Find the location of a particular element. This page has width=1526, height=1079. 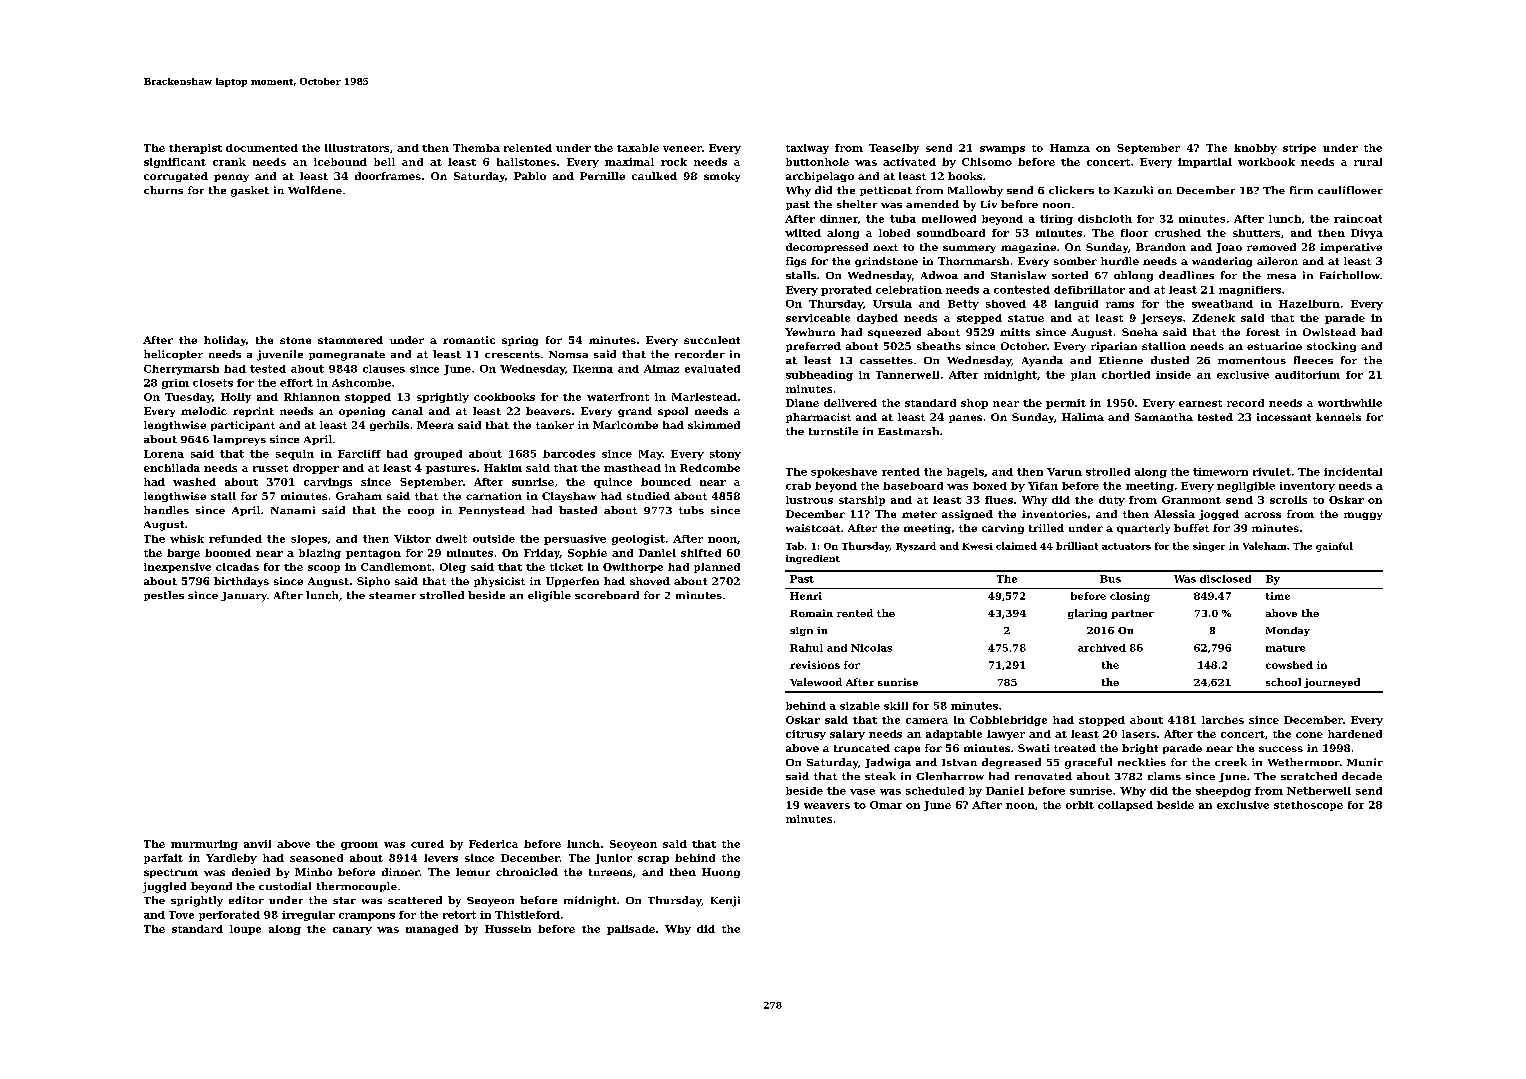

skimmed is located at coordinates (714, 425).
